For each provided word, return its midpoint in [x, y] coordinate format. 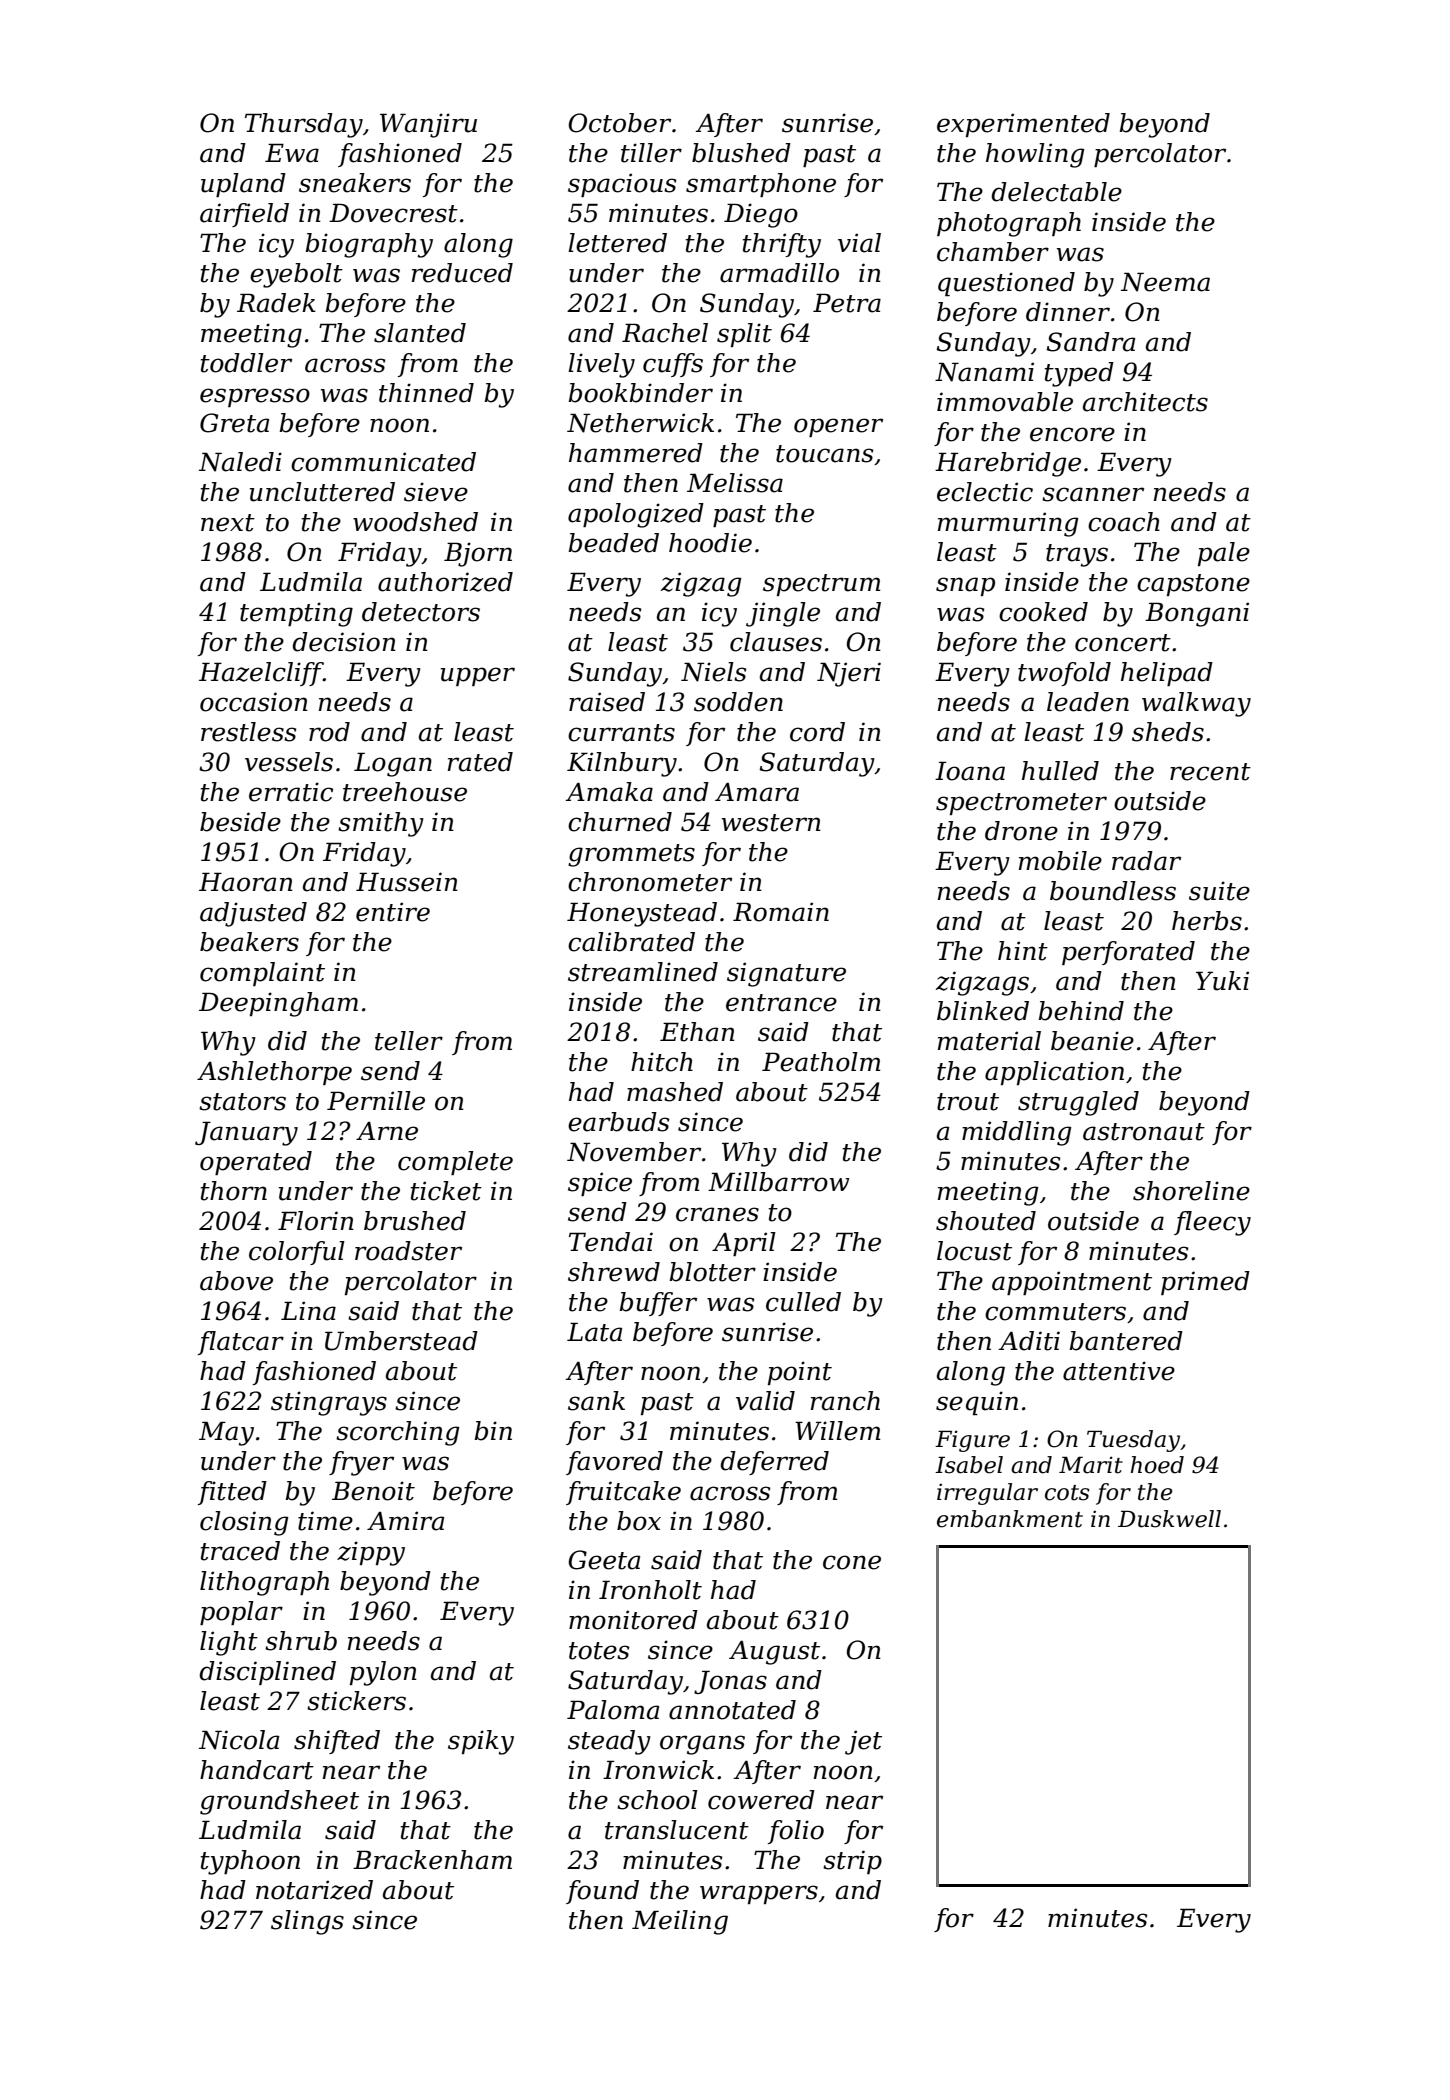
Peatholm [821, 1062]
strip [852, 1862]
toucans [825, 454]
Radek [276, 303]
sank [596, 1401]
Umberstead [401, 1341]
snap [965, 586]
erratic [291, 792]
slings [307, 1922]
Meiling [680, 1922]
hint [1023, 951]
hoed [1157, 1465]
